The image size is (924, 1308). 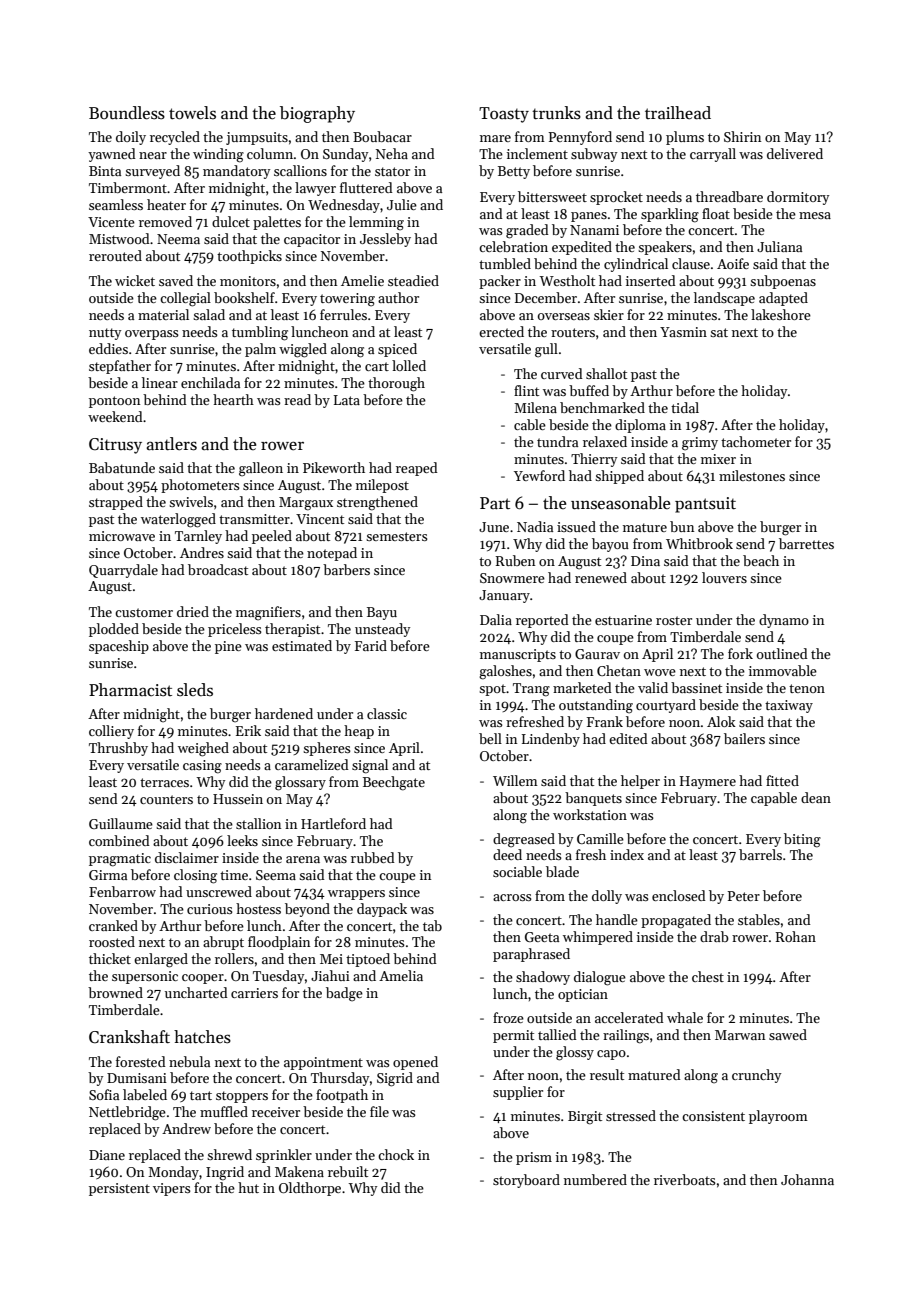 What do you see at coordinates (504, 115) in the screenshot?
I see `Toasty` at bounding box center [504, 115].
